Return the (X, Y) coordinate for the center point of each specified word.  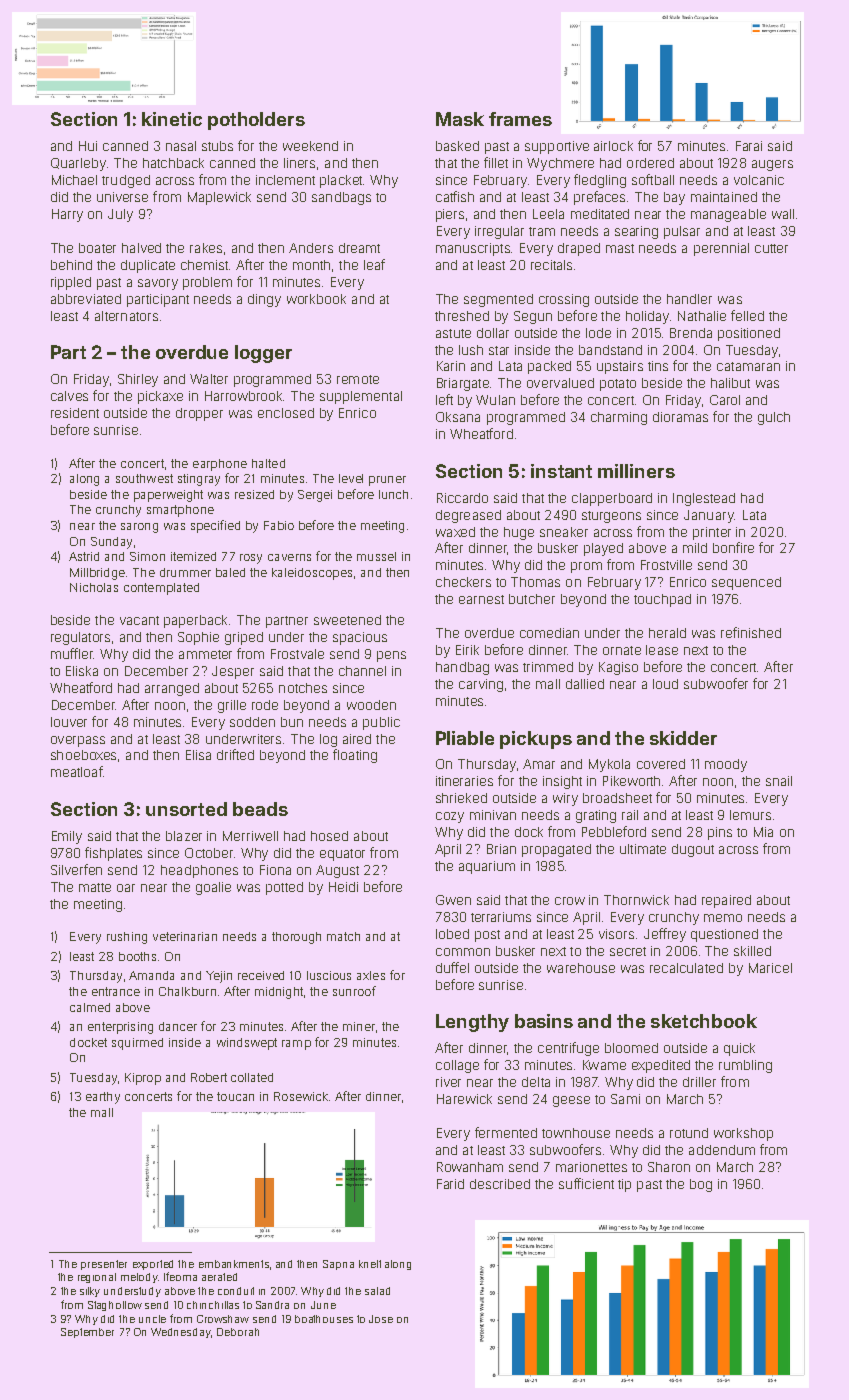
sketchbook (704, 1021)
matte (95, 887)
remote (358, 379)
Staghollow (115, 1306)
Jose (381, 1319)
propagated (556, 850)
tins (658, 366)
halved (141, 248)
